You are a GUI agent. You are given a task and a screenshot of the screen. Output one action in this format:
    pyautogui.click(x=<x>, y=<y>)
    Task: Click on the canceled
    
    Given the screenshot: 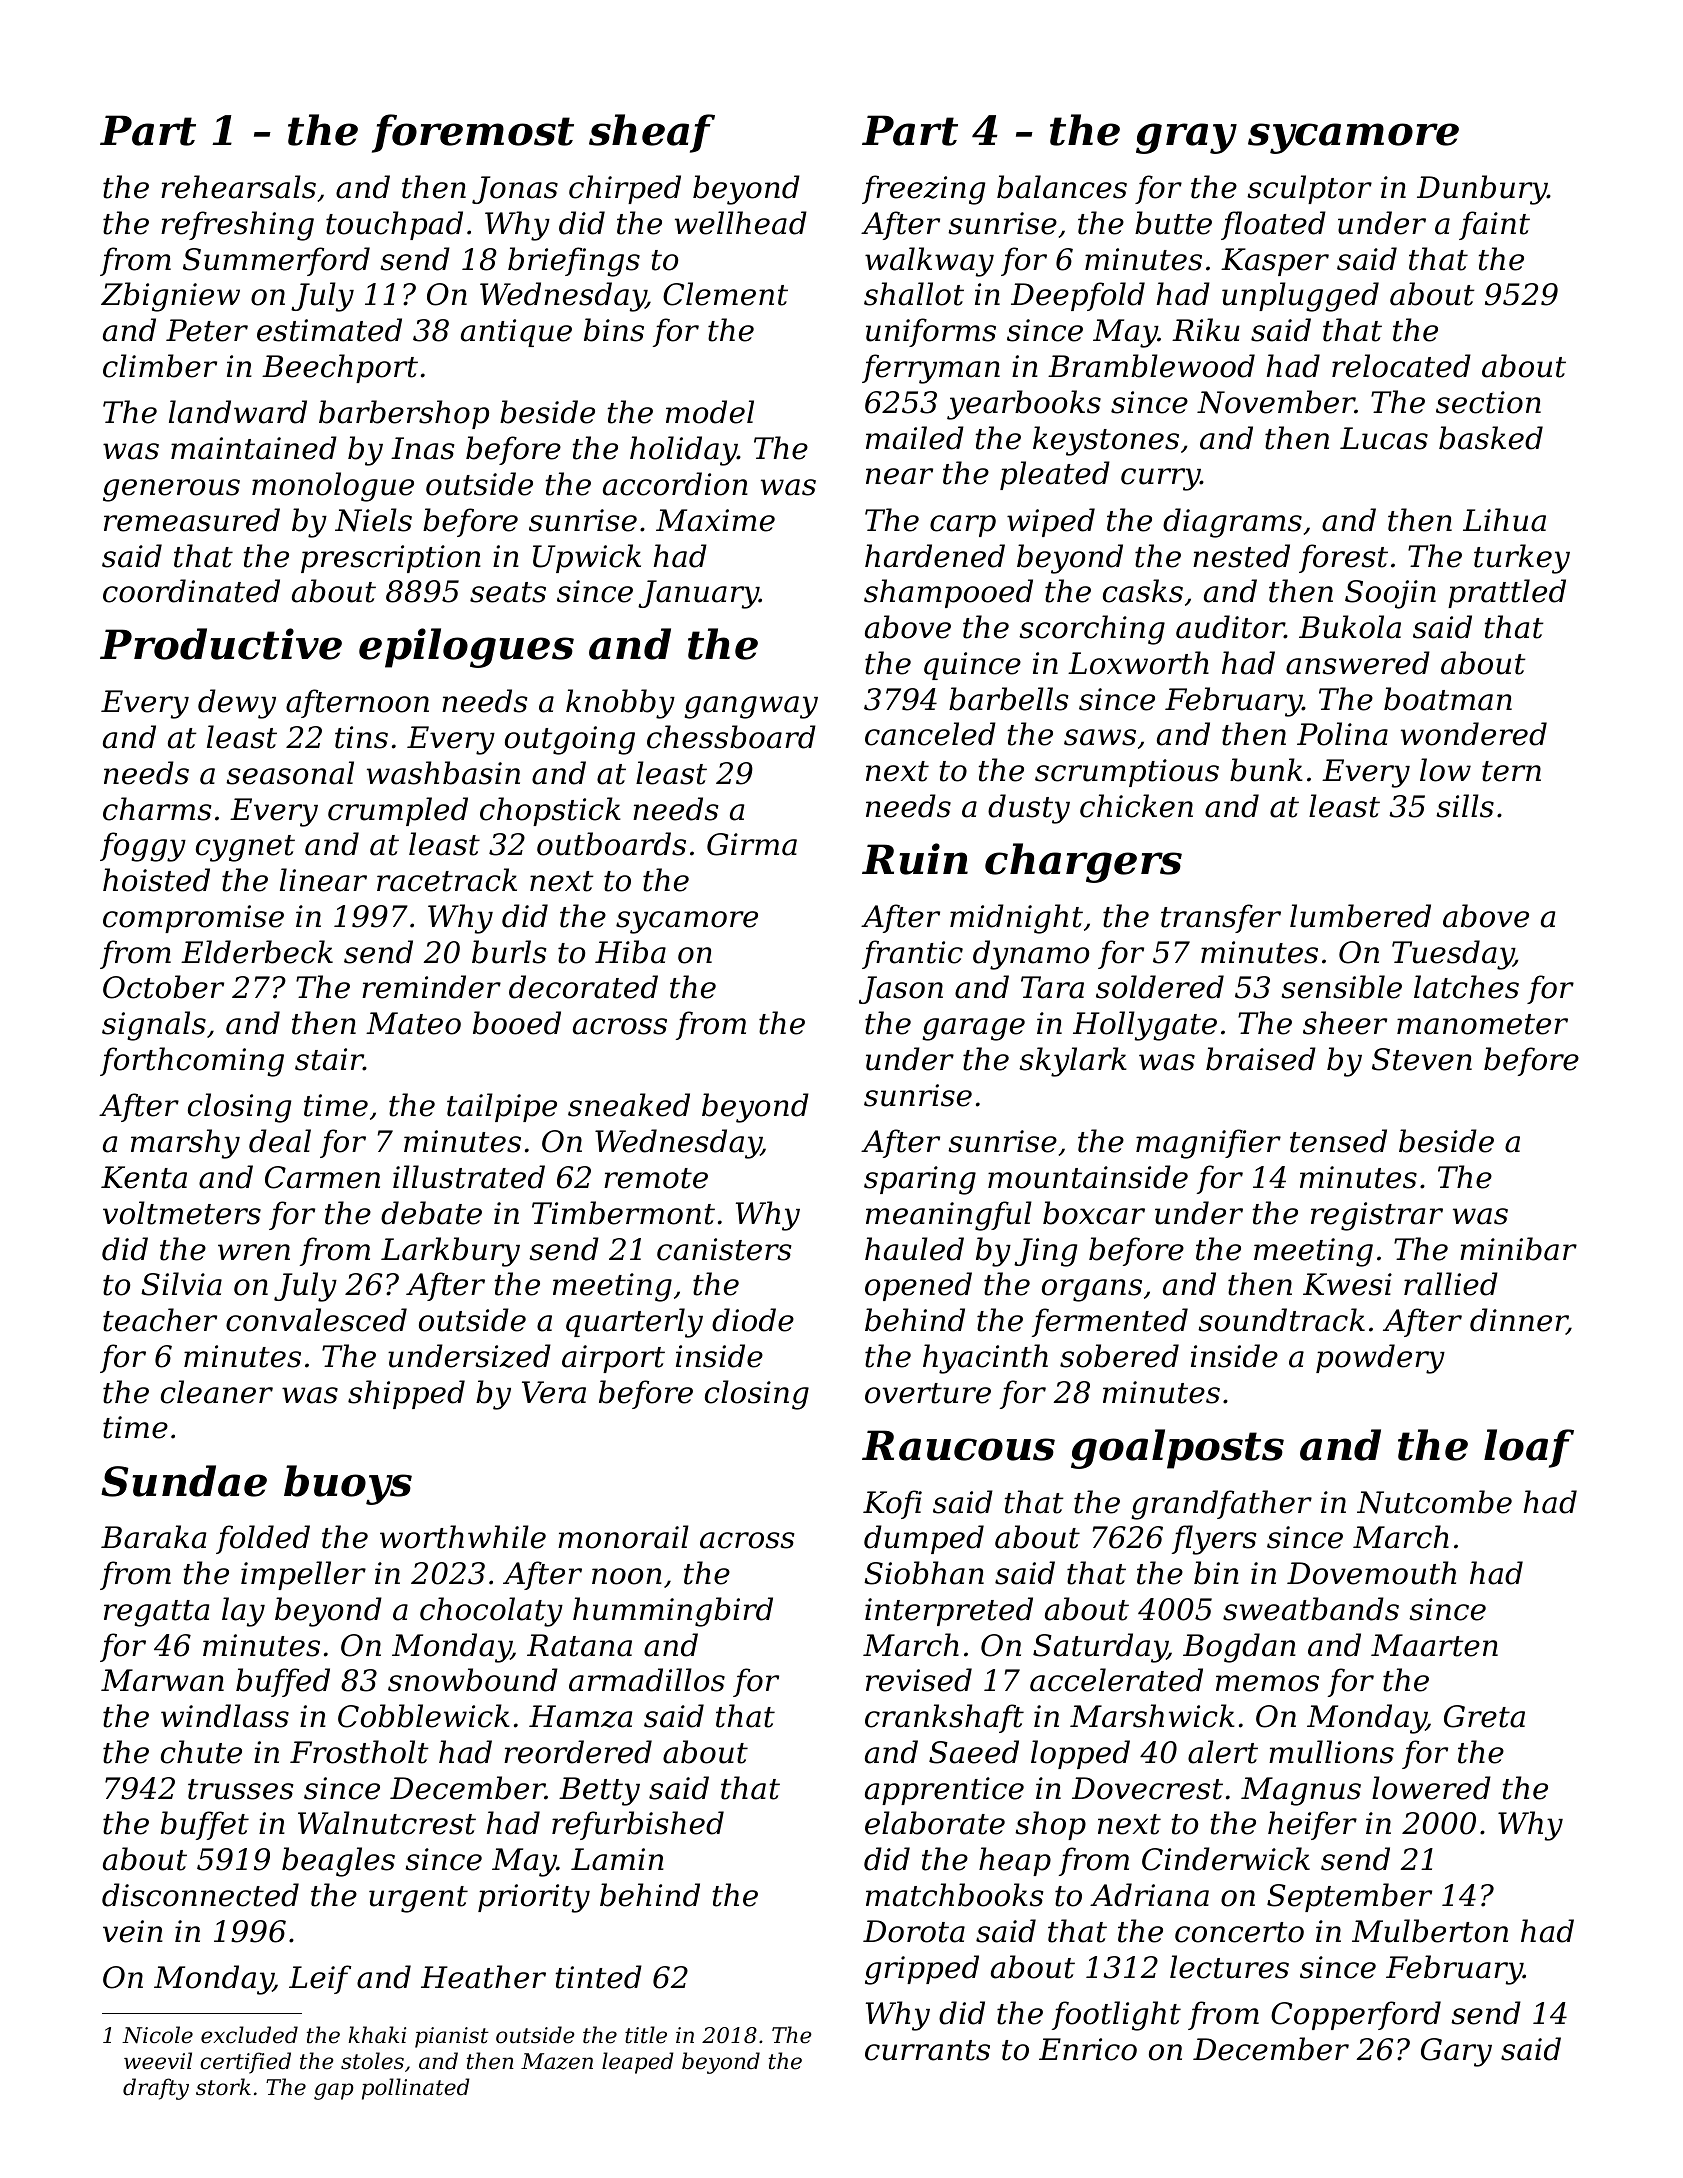 What is the action you would take?
    pyautogui.click(x=930, y=734)
